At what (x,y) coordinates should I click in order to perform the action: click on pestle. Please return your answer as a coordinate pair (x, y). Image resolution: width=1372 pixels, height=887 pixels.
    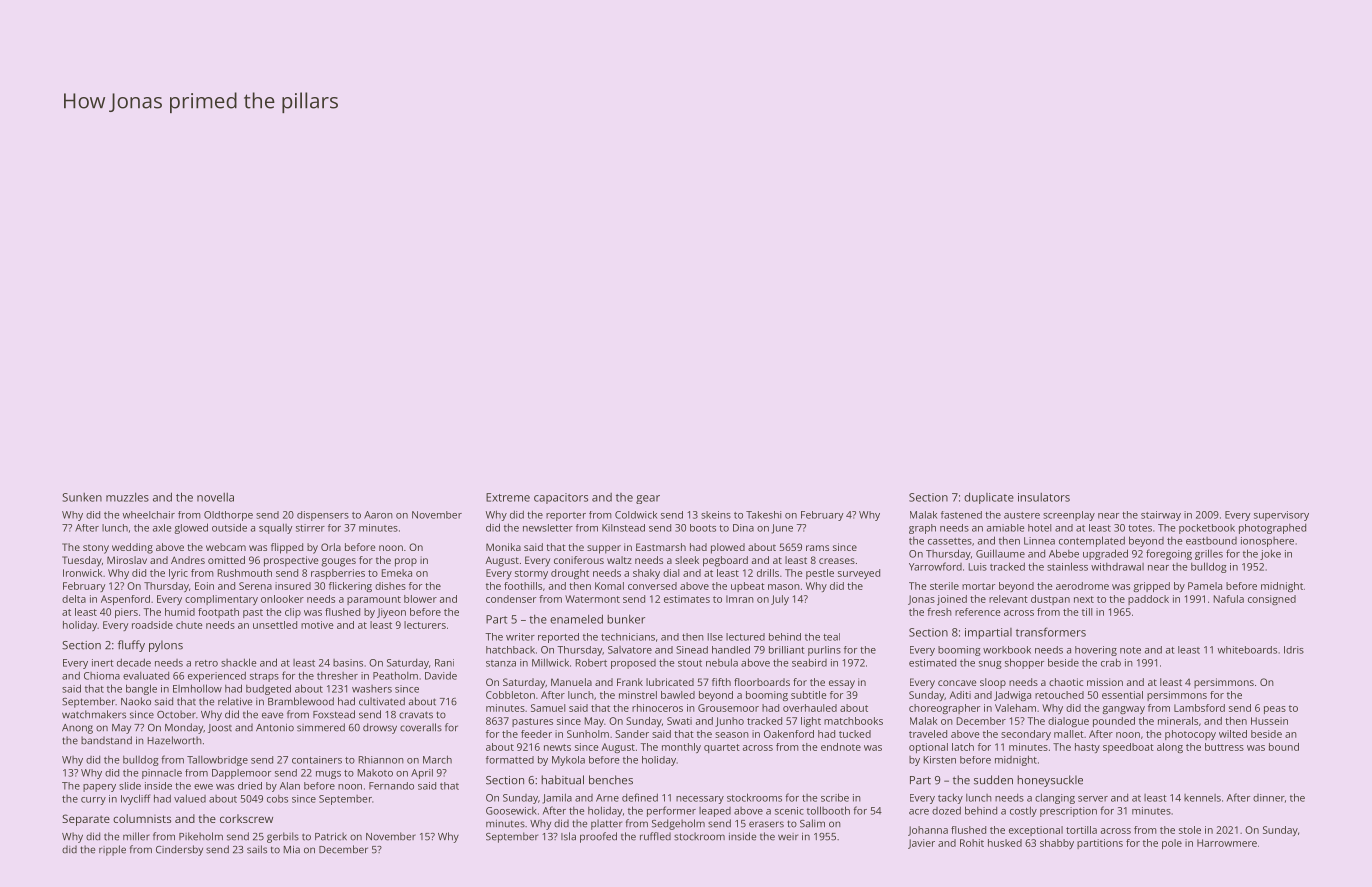
    Looking at the image, I should click on (820, 574).
